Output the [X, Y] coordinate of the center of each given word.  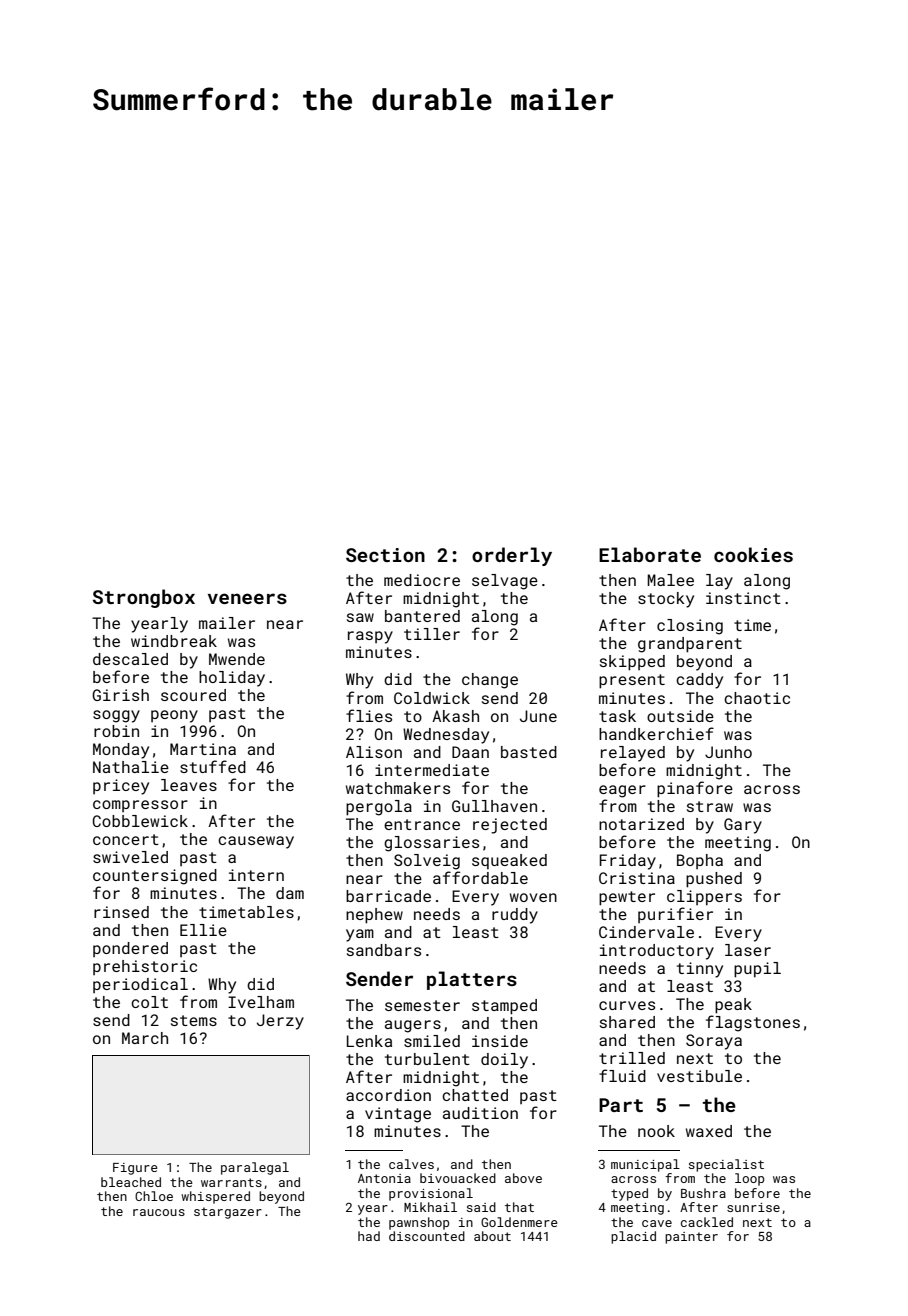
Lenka [369, 1041]
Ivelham [261, 1002]
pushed [714, 880]
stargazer [228, 1213]
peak [733, 1006]
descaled [130, 659]
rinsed [121, 912]
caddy [699, 681]
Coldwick [432, 698]
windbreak [174, 641]
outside [680, 716]
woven [533, 897]
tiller [432, 634]
